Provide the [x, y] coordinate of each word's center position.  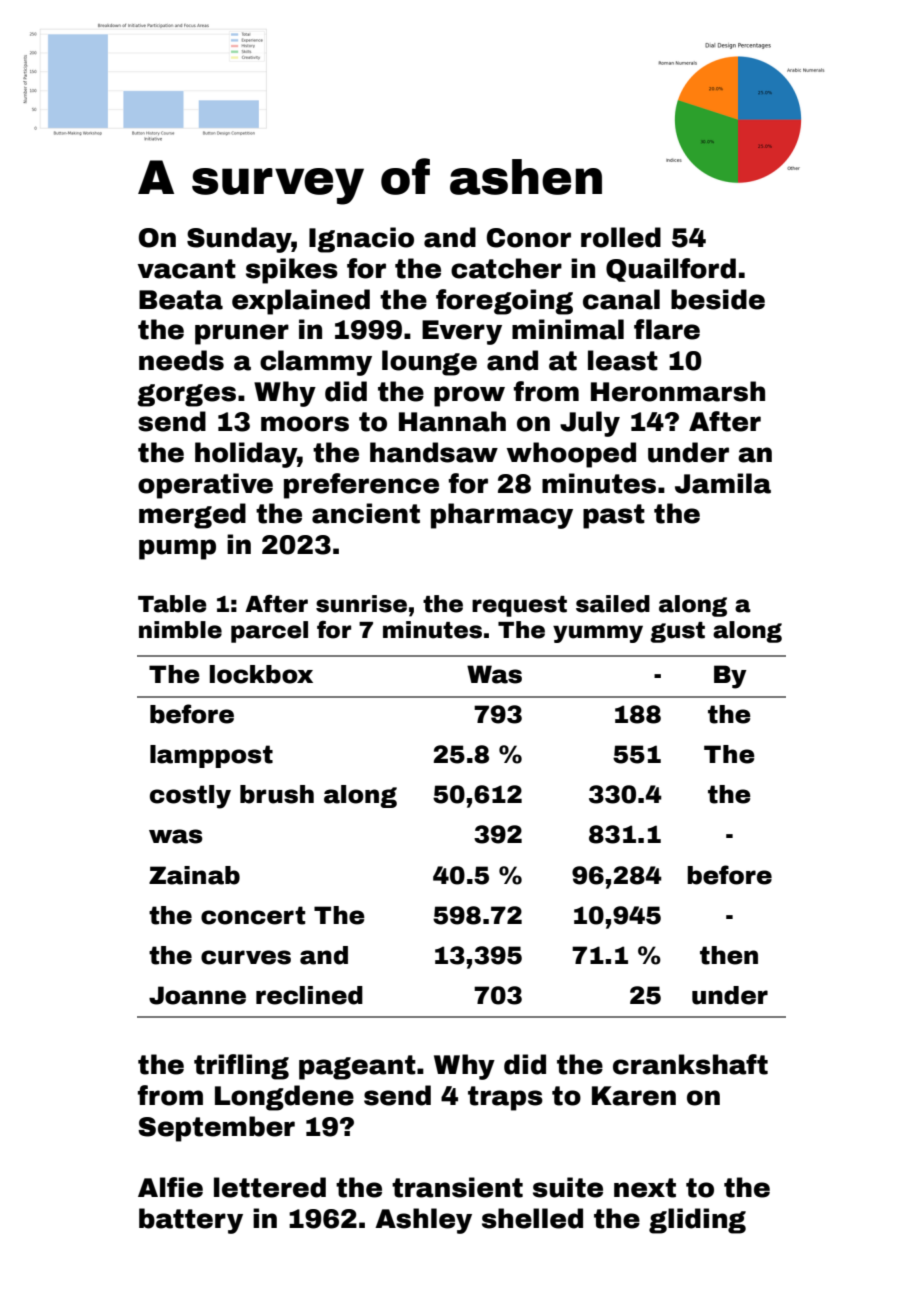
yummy [598, 634]
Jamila [723, 483]
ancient [366, 513]
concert [253, 915]
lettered [270, 1187]
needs [181, 360]
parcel [269, 632]
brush [277, 794]
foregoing [504, 302]
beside [718, 299]
